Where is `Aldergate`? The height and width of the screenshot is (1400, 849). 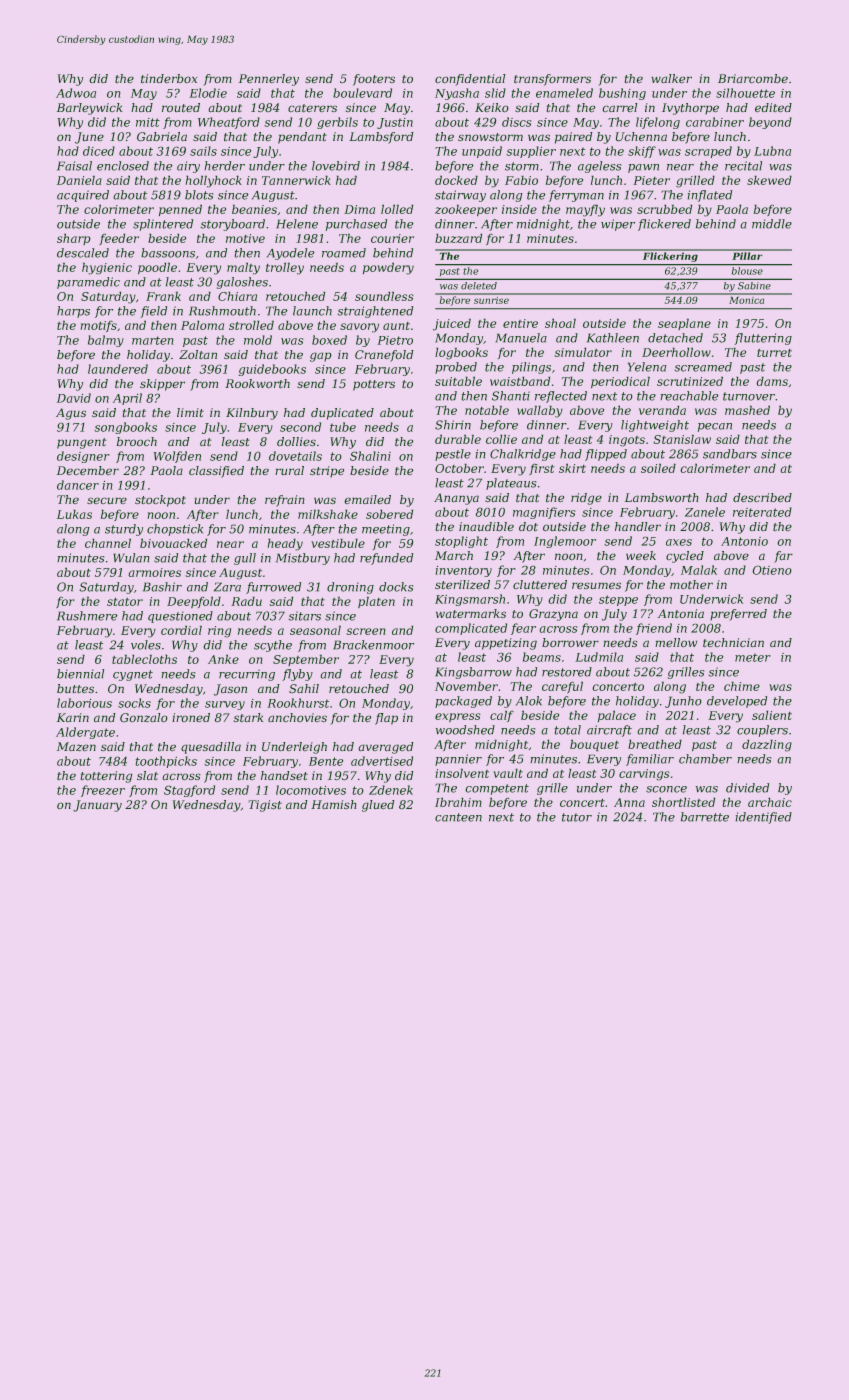 Aldergate is located at coordinates (85, 733).
